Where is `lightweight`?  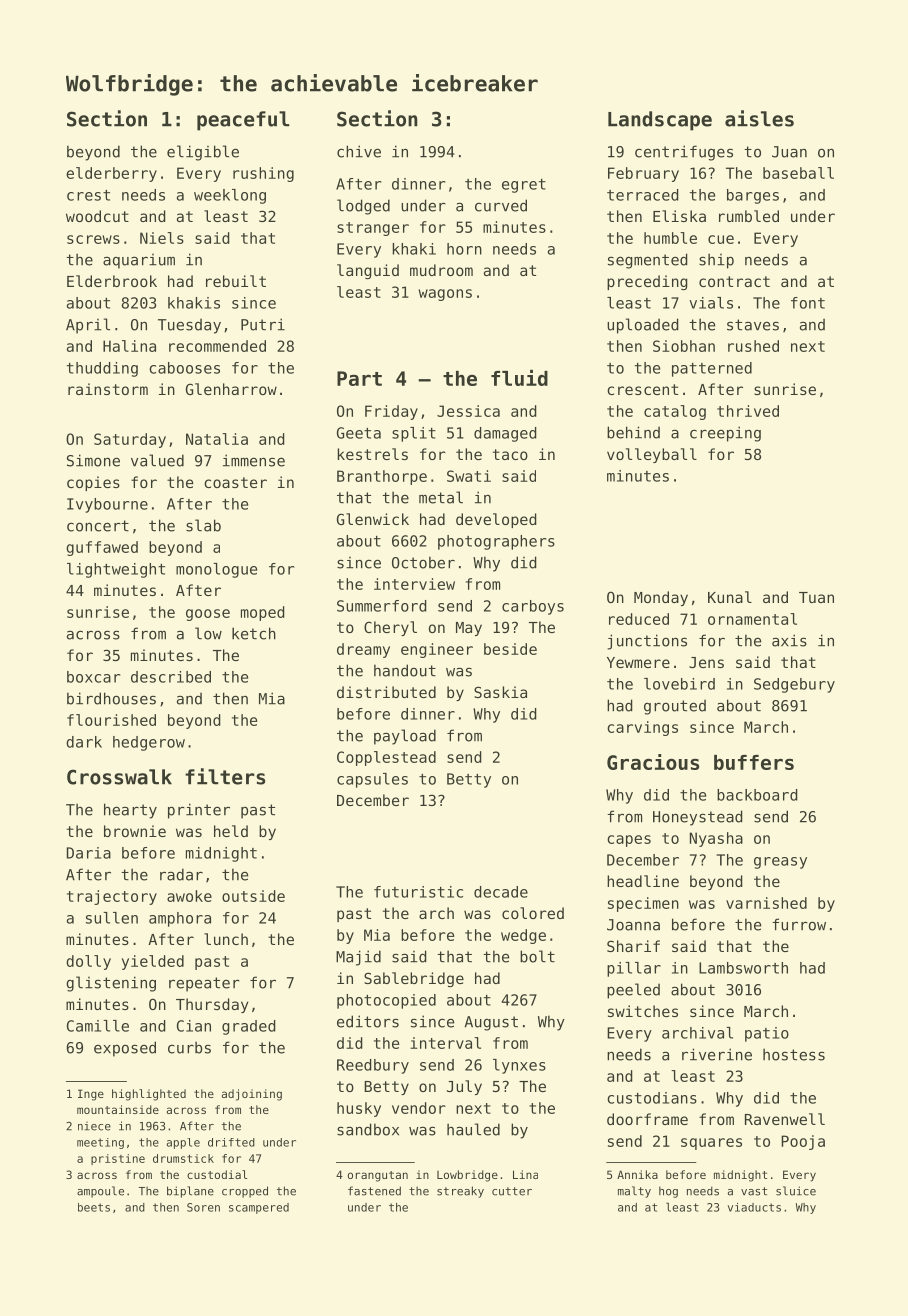
lightweight is located at coordinates (116, 570).
